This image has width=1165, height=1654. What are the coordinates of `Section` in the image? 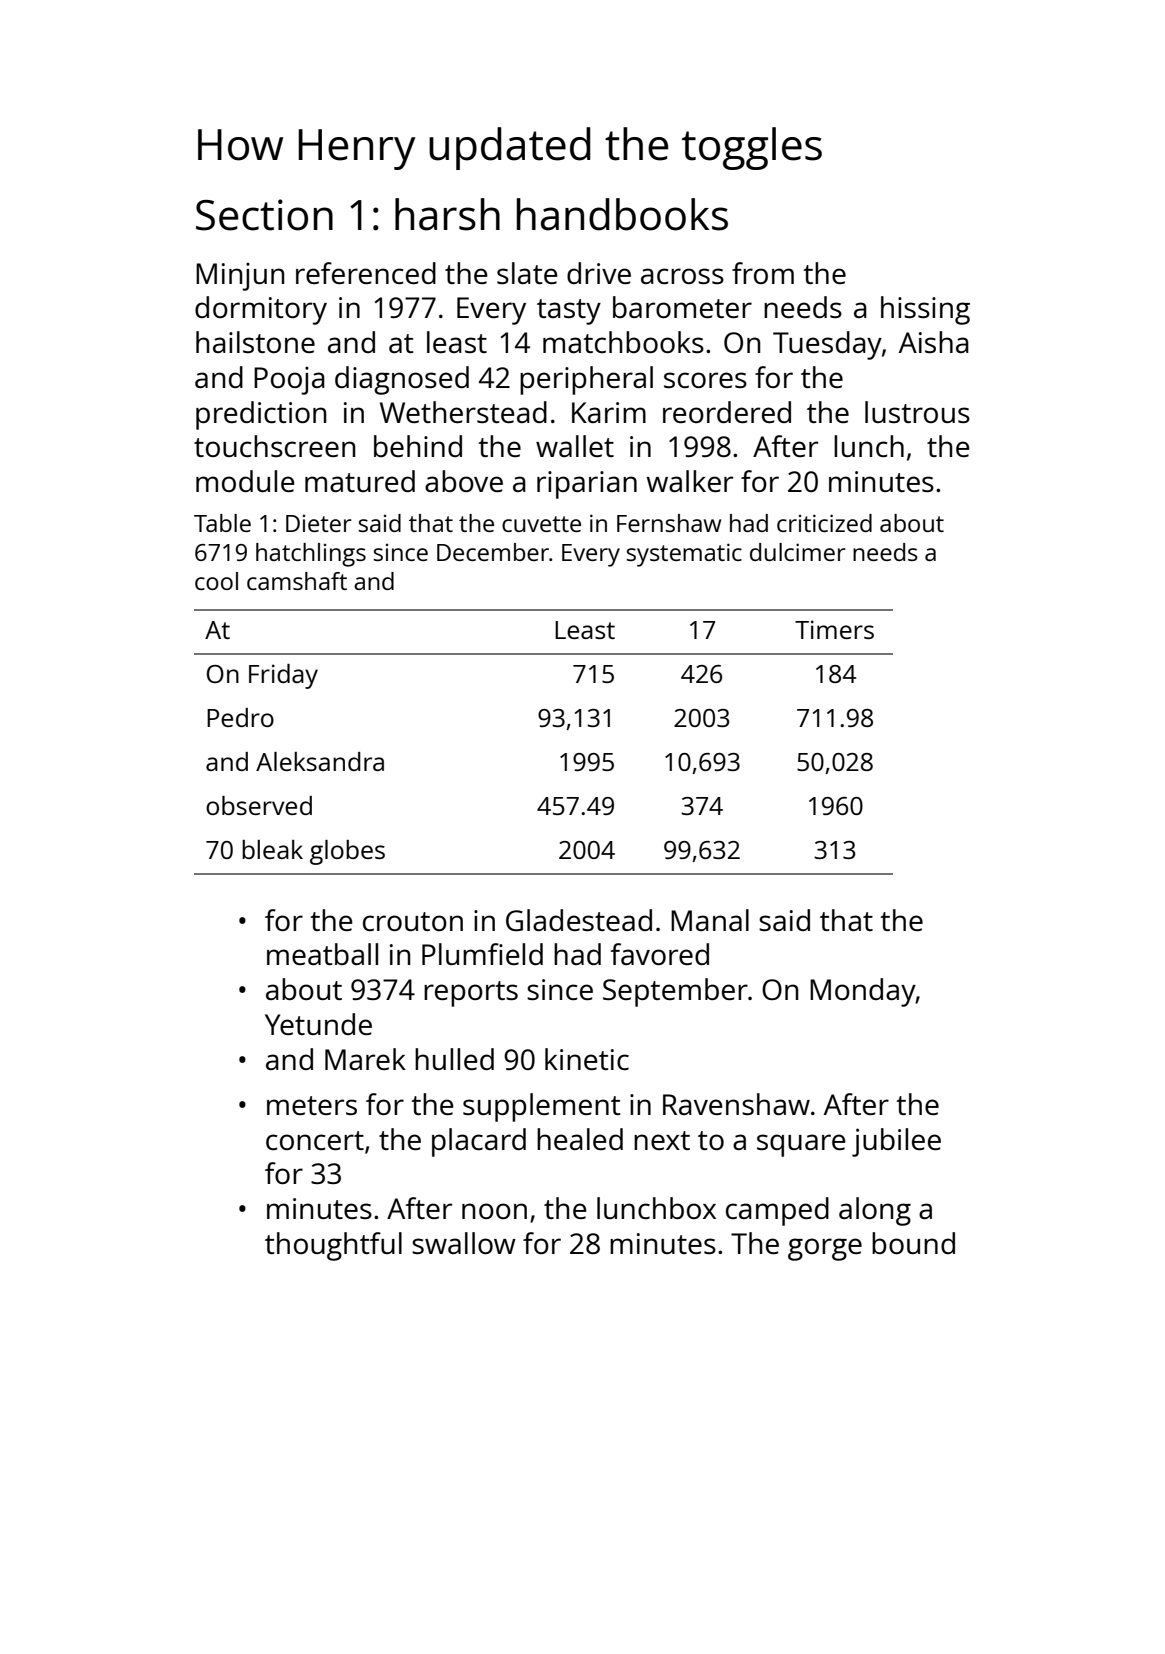 It's located at (264, 215).
